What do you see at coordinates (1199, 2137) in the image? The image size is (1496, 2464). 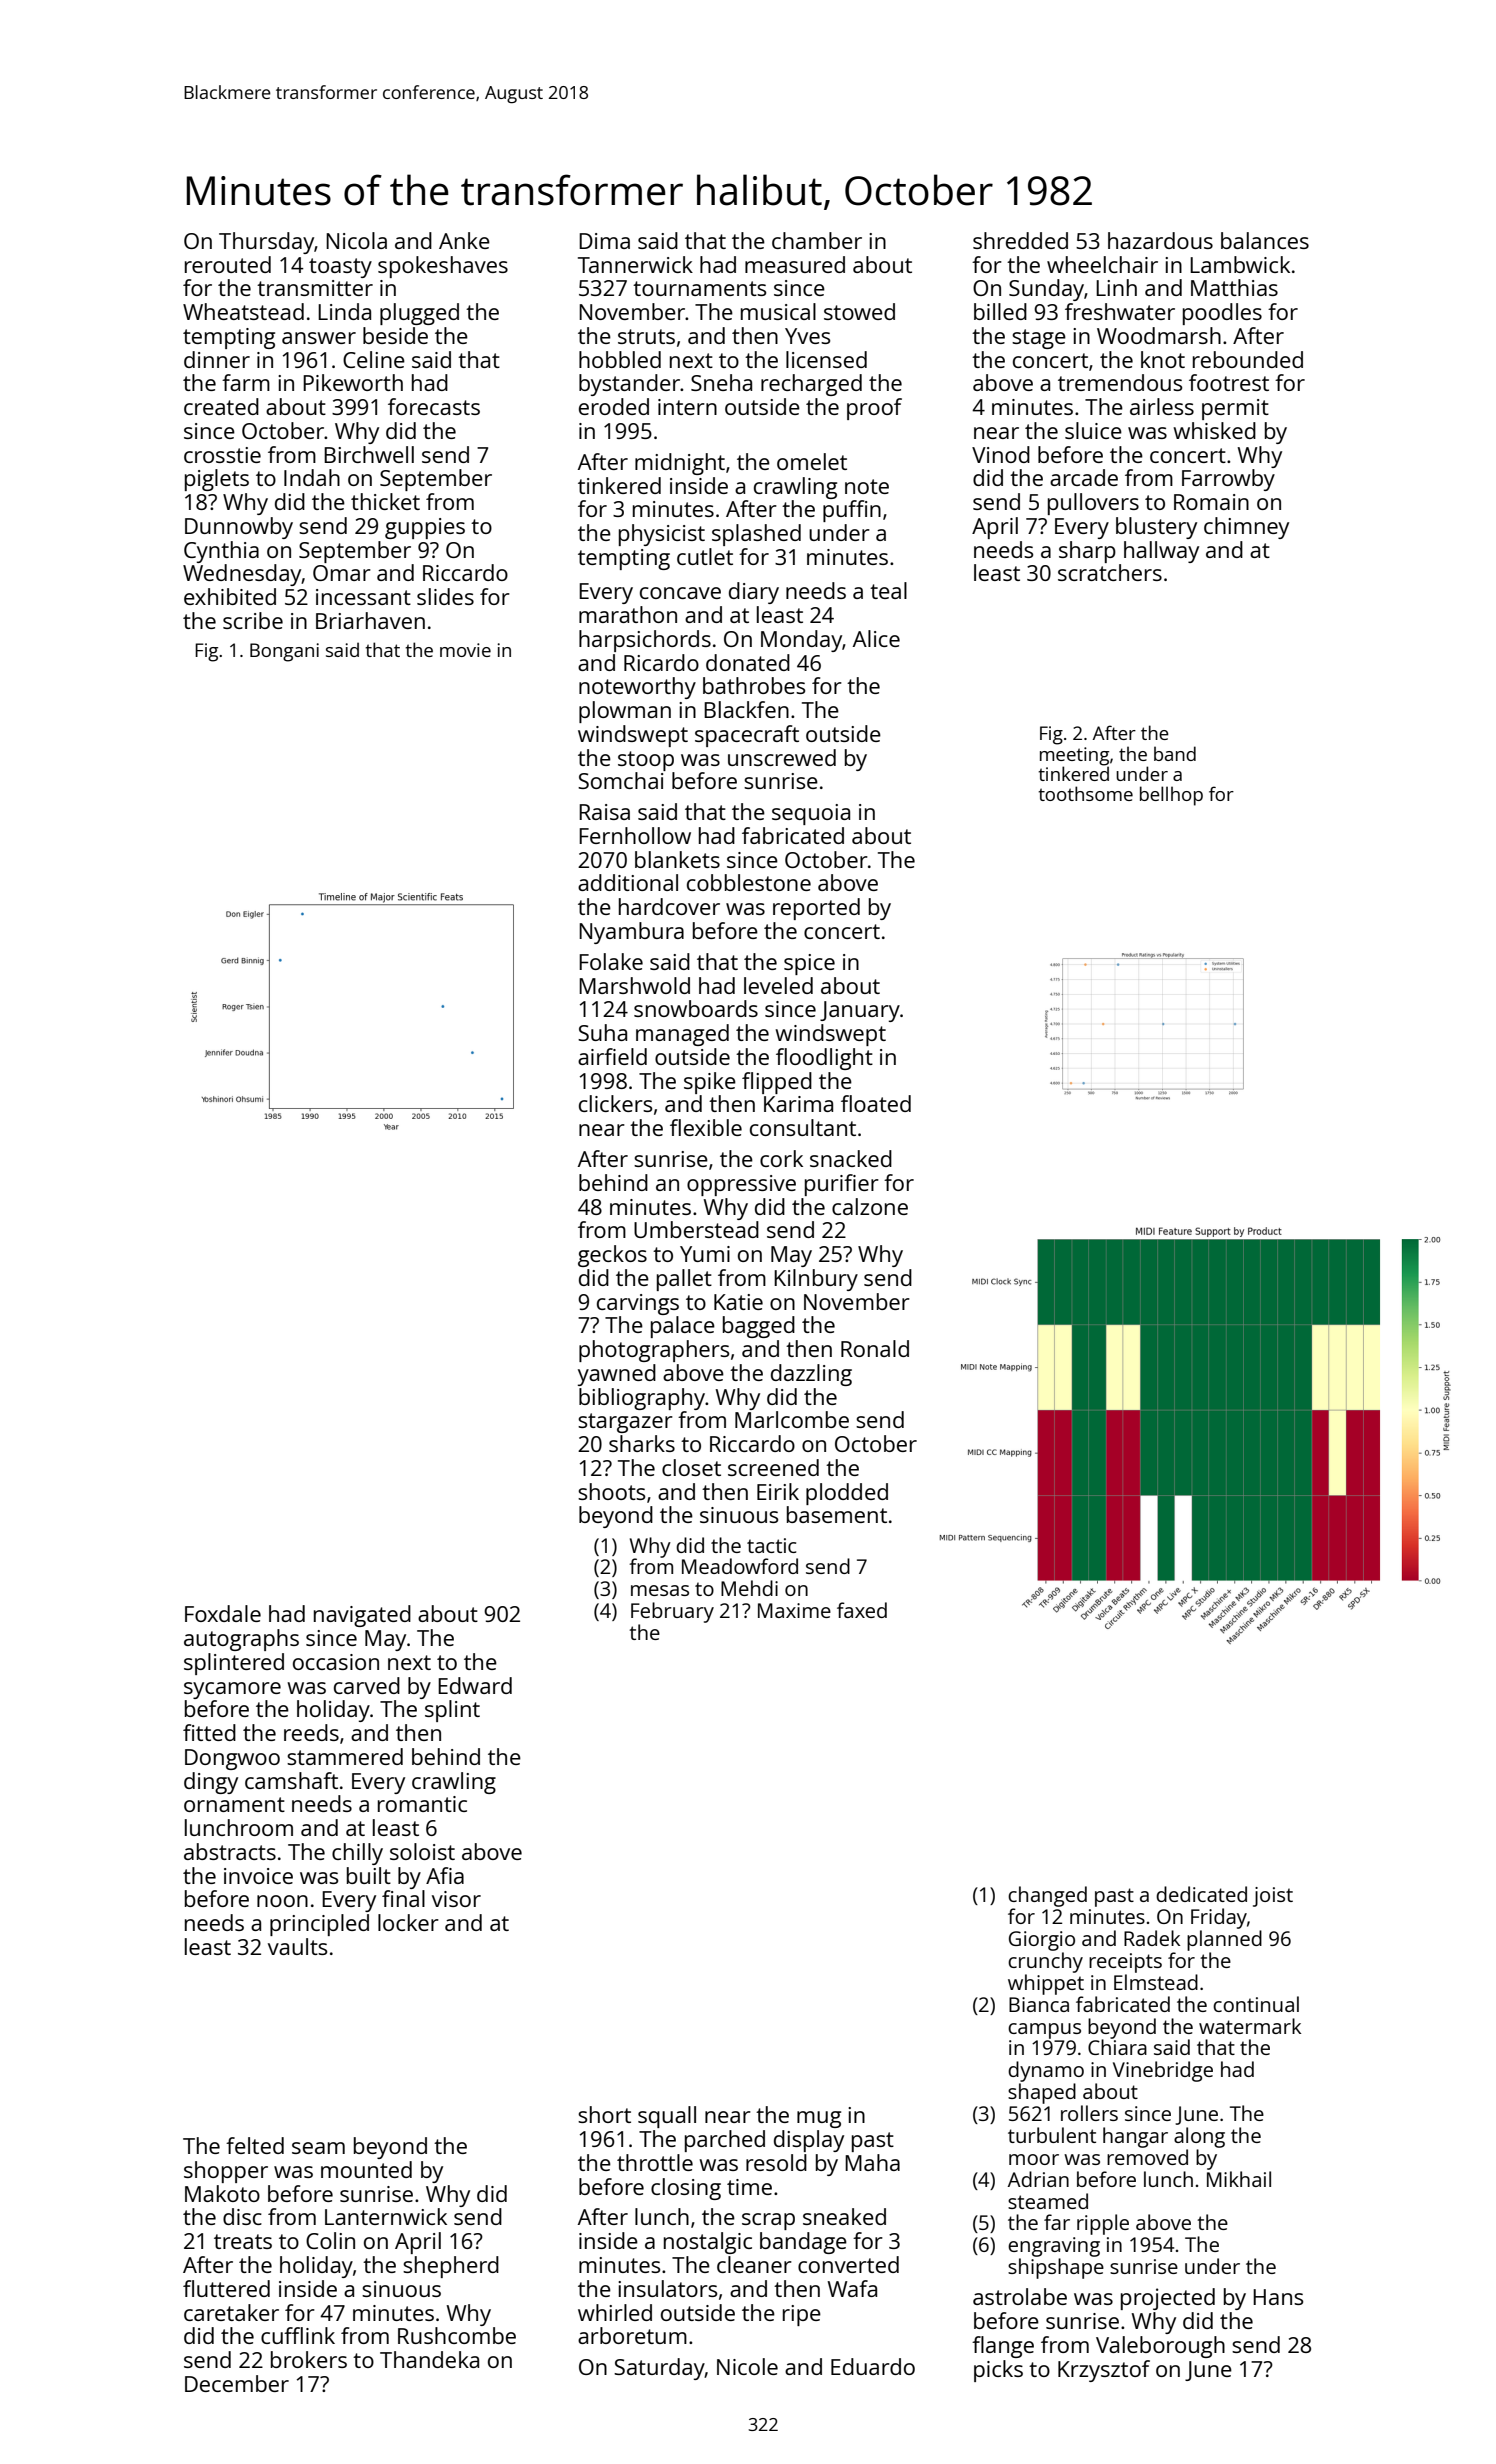 I see `along` at bounding box center [1199, 2137].
